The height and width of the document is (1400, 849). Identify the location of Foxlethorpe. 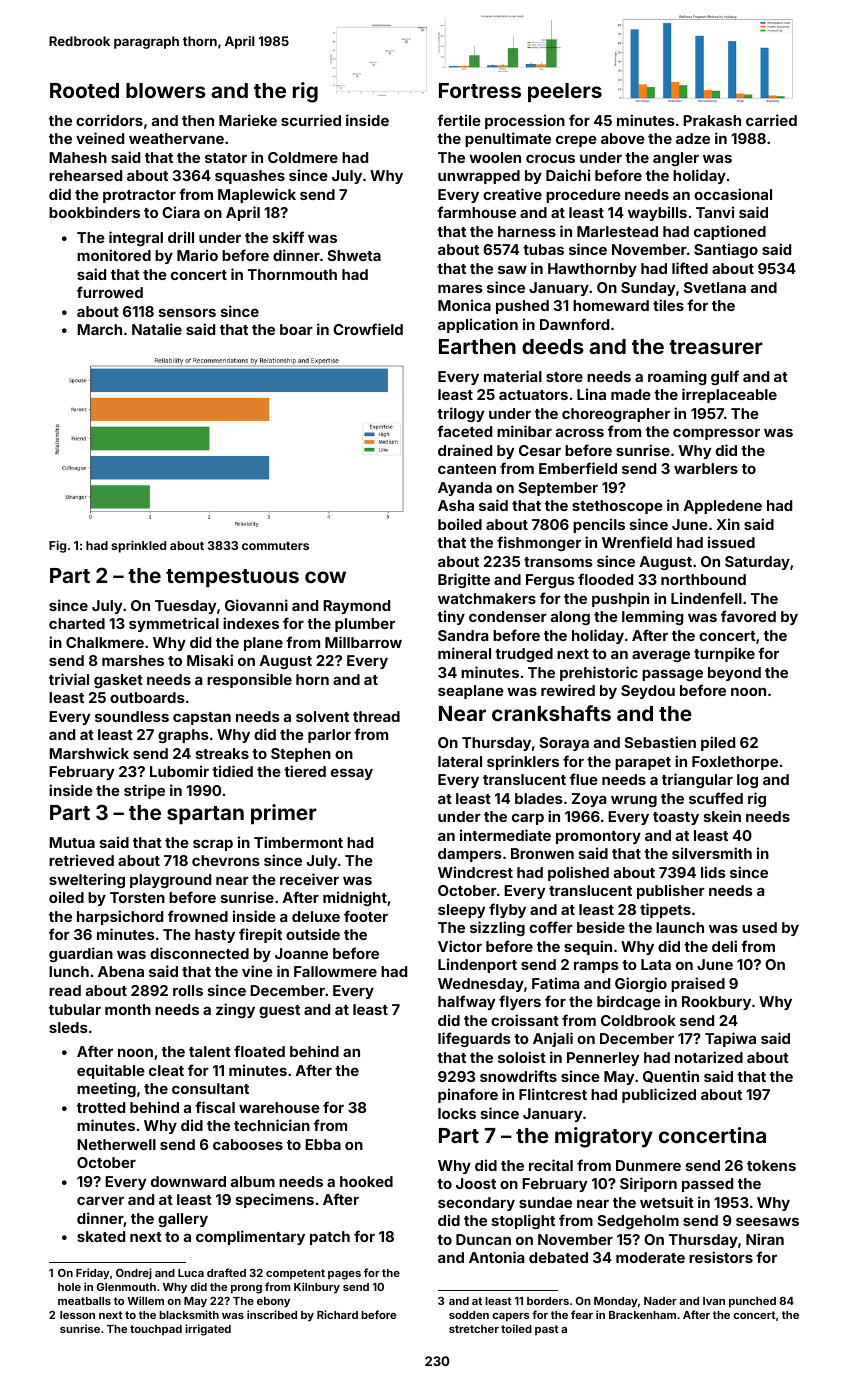
(735, 763).
